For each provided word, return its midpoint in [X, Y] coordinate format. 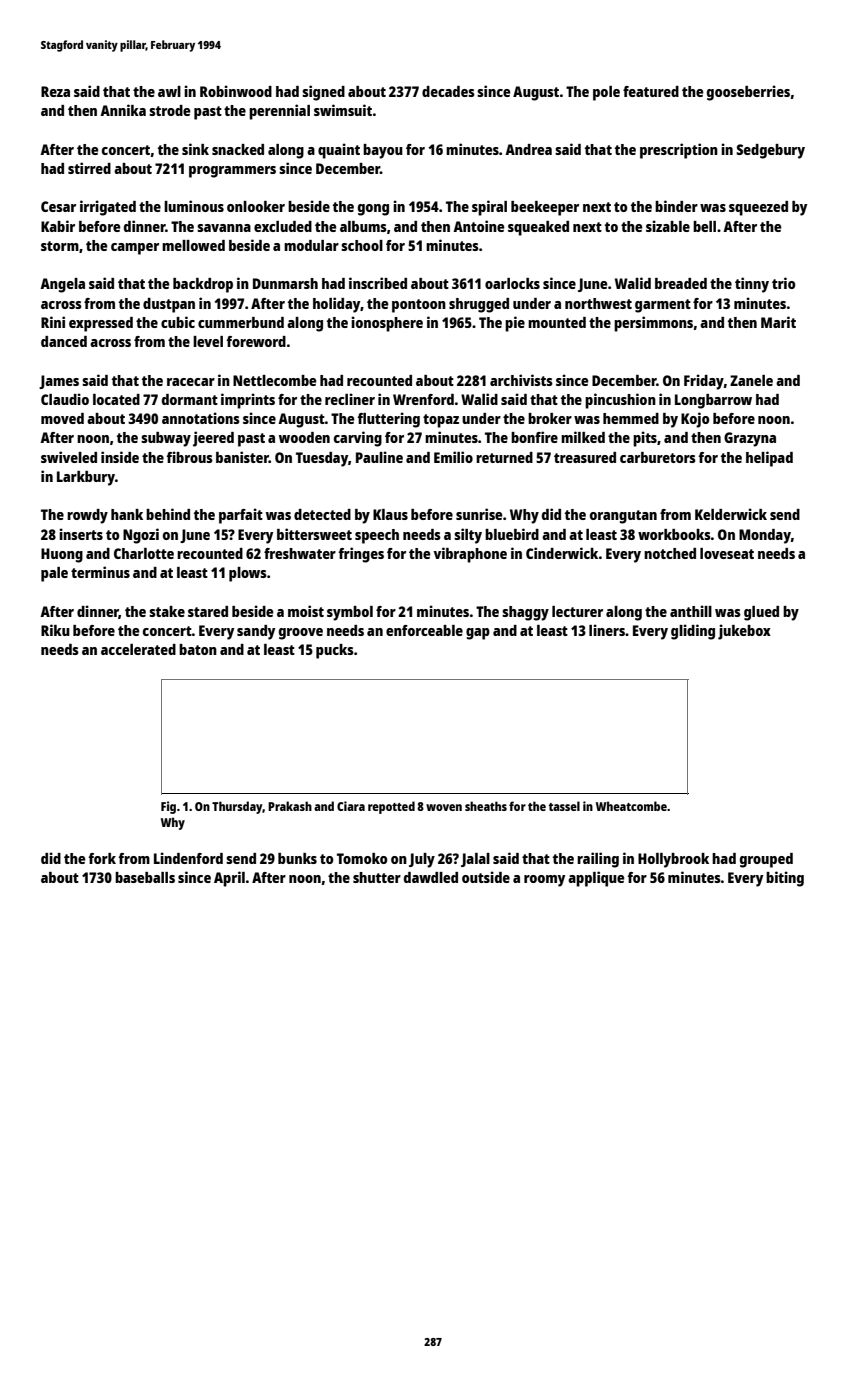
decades [448, 91]
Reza [55, 91]
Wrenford [423, 399]
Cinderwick [562, 553]
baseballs [145, 877]
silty [468, 536]
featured [651, 91]
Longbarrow [713, 401]
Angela [62, 285]
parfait [241, 516]
